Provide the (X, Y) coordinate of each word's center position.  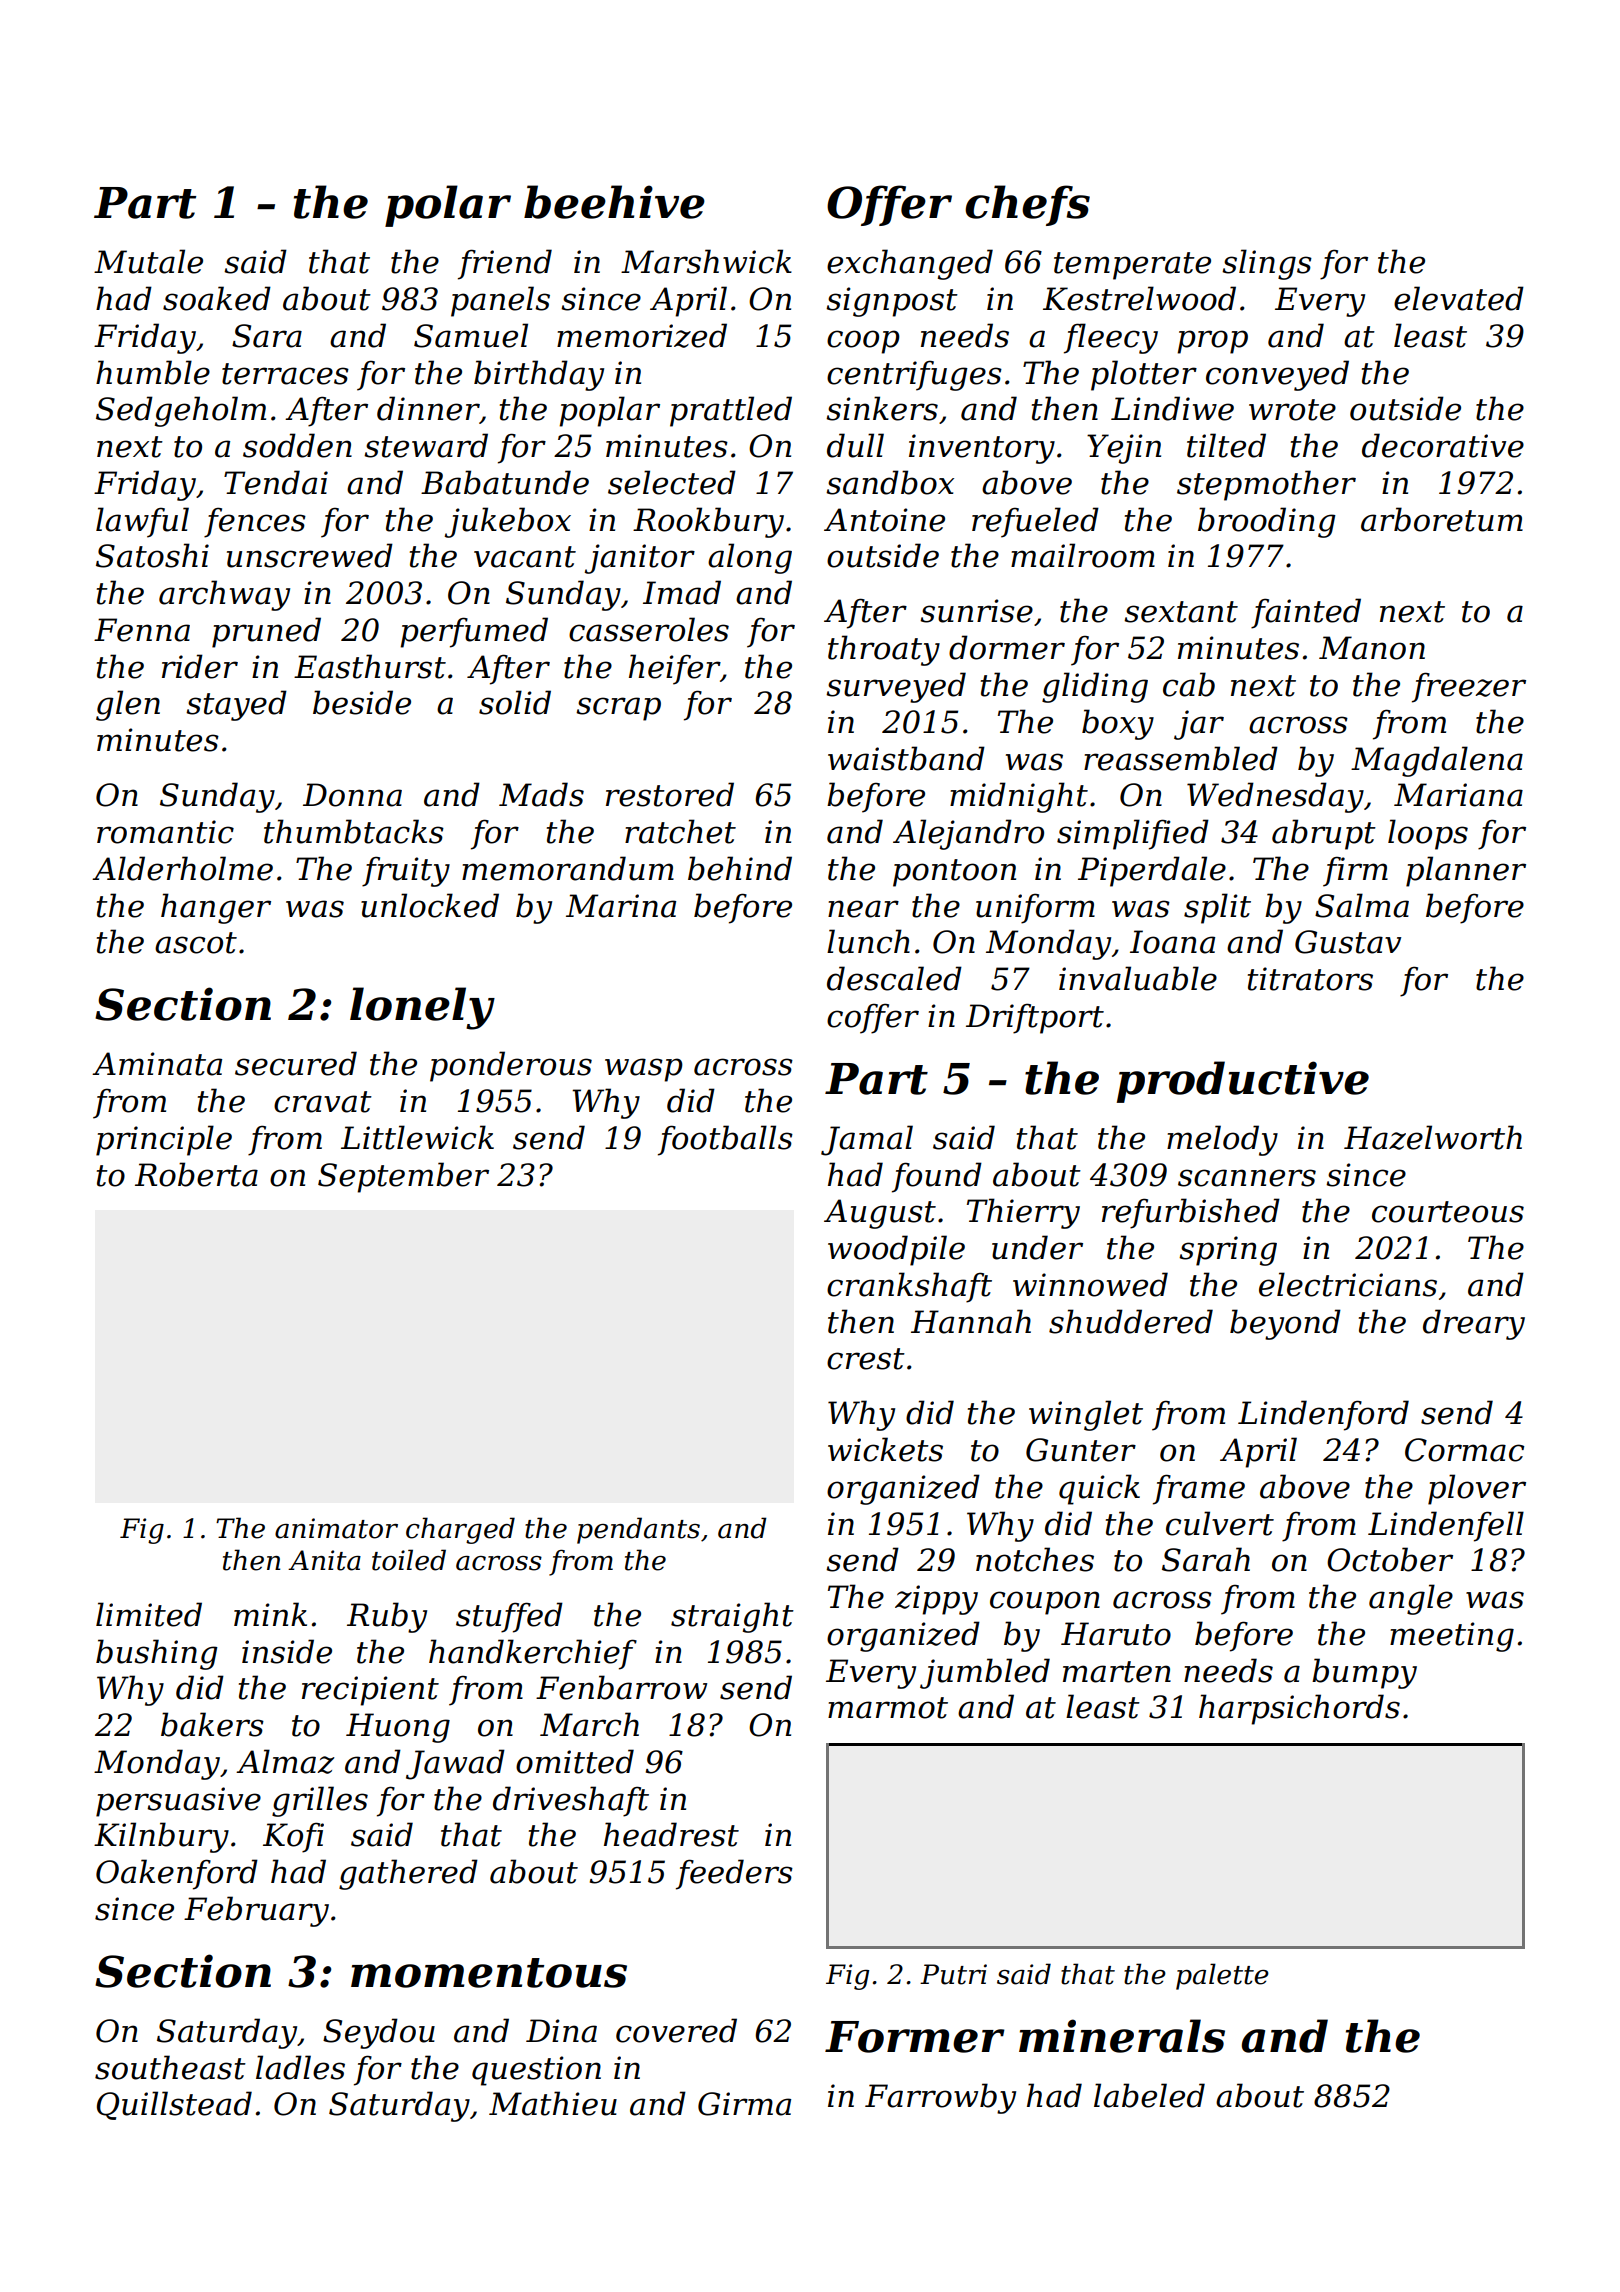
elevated (1459, 298)
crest (866, 1359)
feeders (734, 1874)
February (256, 1911)
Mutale (148, 261)
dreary (1474, 1324)
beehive (614, 202)
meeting (1452, 1637)
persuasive (178, 1802)
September (403, 1177)
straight (732, 1617)
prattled (731, 411)
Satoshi (152, 555)
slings (1267, 264)
